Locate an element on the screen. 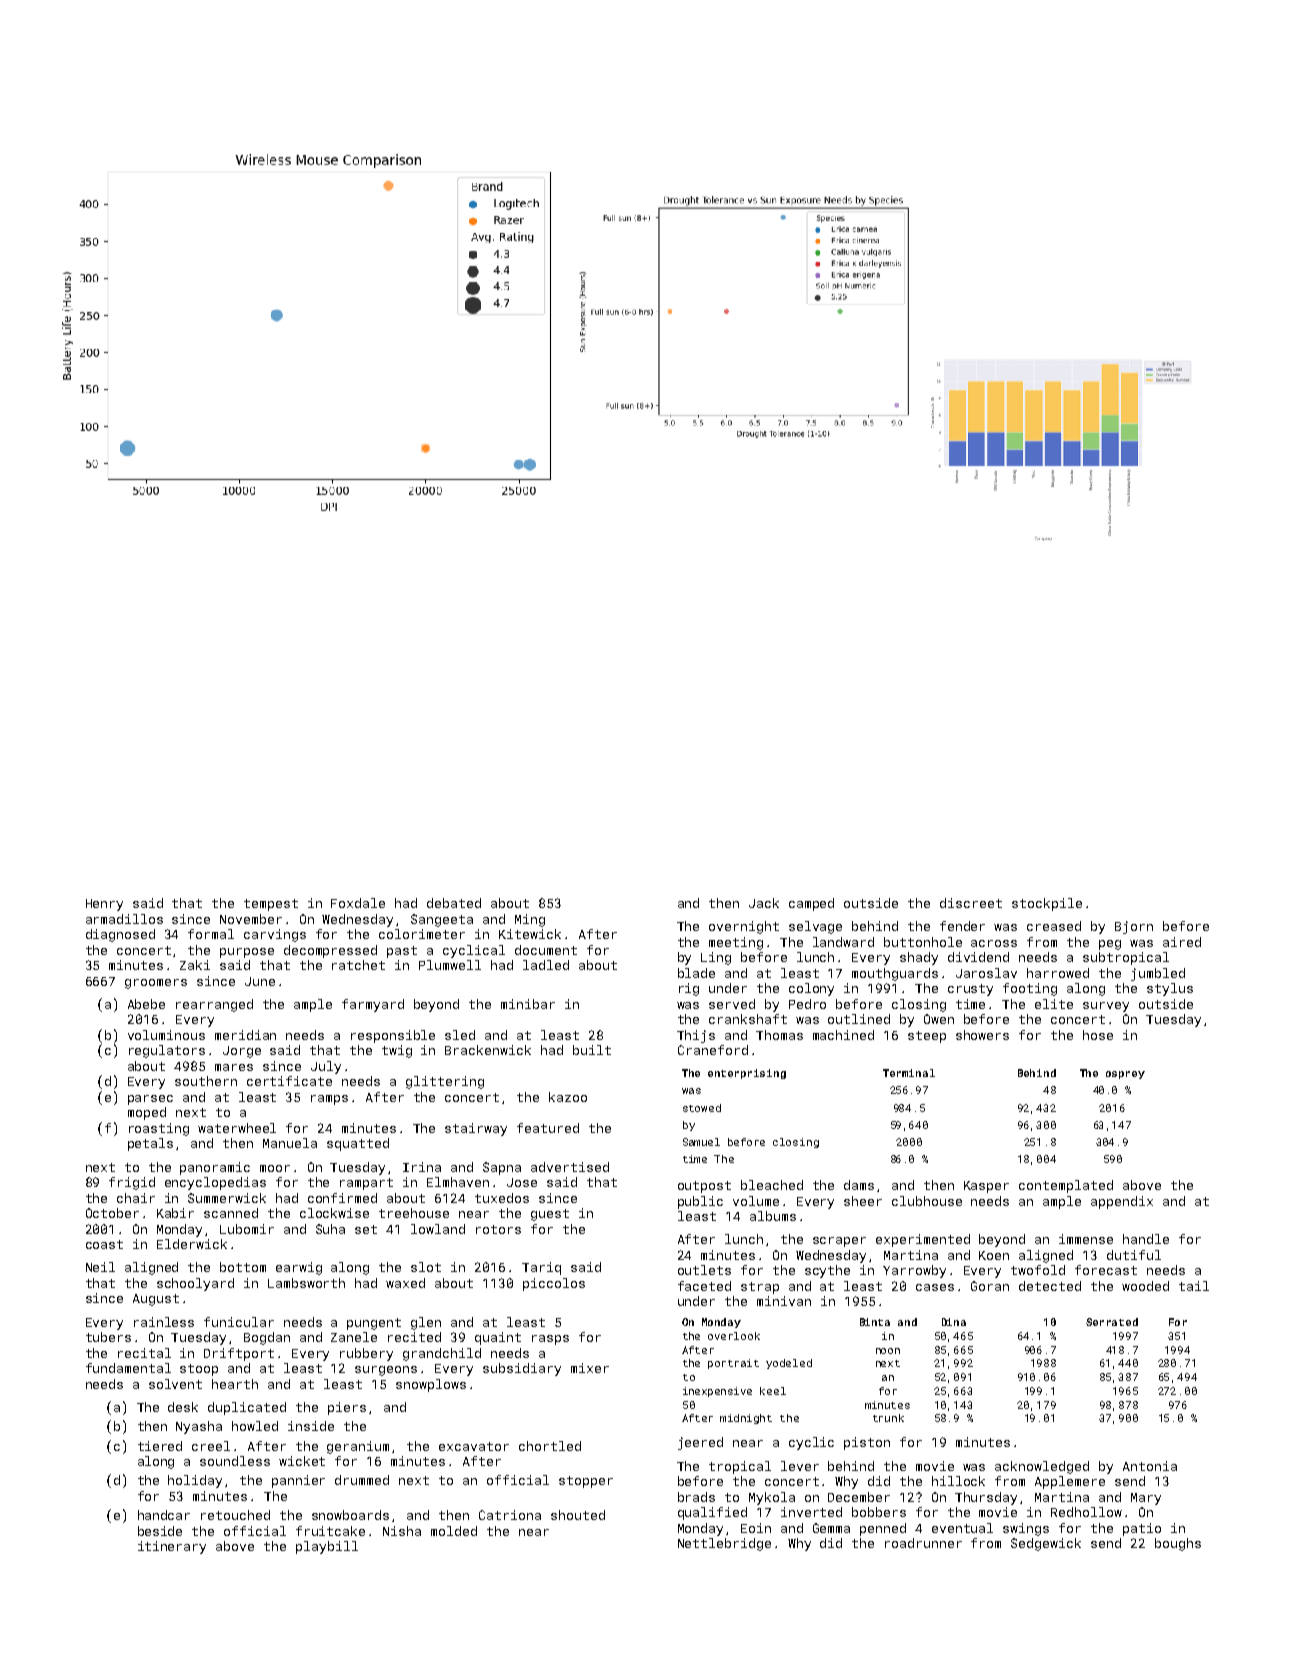 This screenshot has width=1297, height=1679. swings is located at coordinates (1026, 1529).
